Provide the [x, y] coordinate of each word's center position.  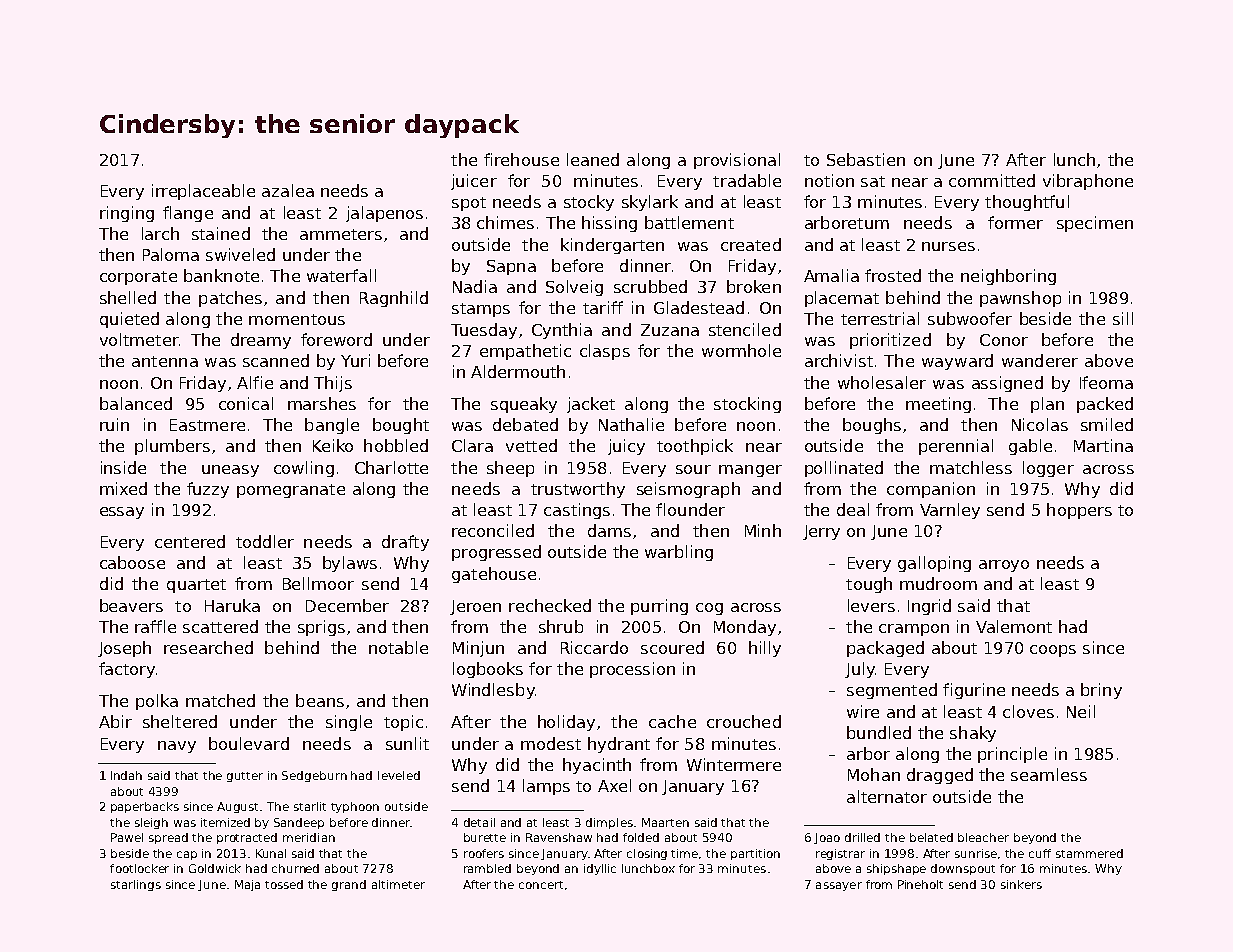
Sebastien [866, 159]
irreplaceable [203, 192]
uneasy [230, 471]
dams [609, 530]
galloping [934, 564]
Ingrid [929, 607]
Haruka [232, 605]
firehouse [521, 159]
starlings [136, 885]
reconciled [493, 530]
